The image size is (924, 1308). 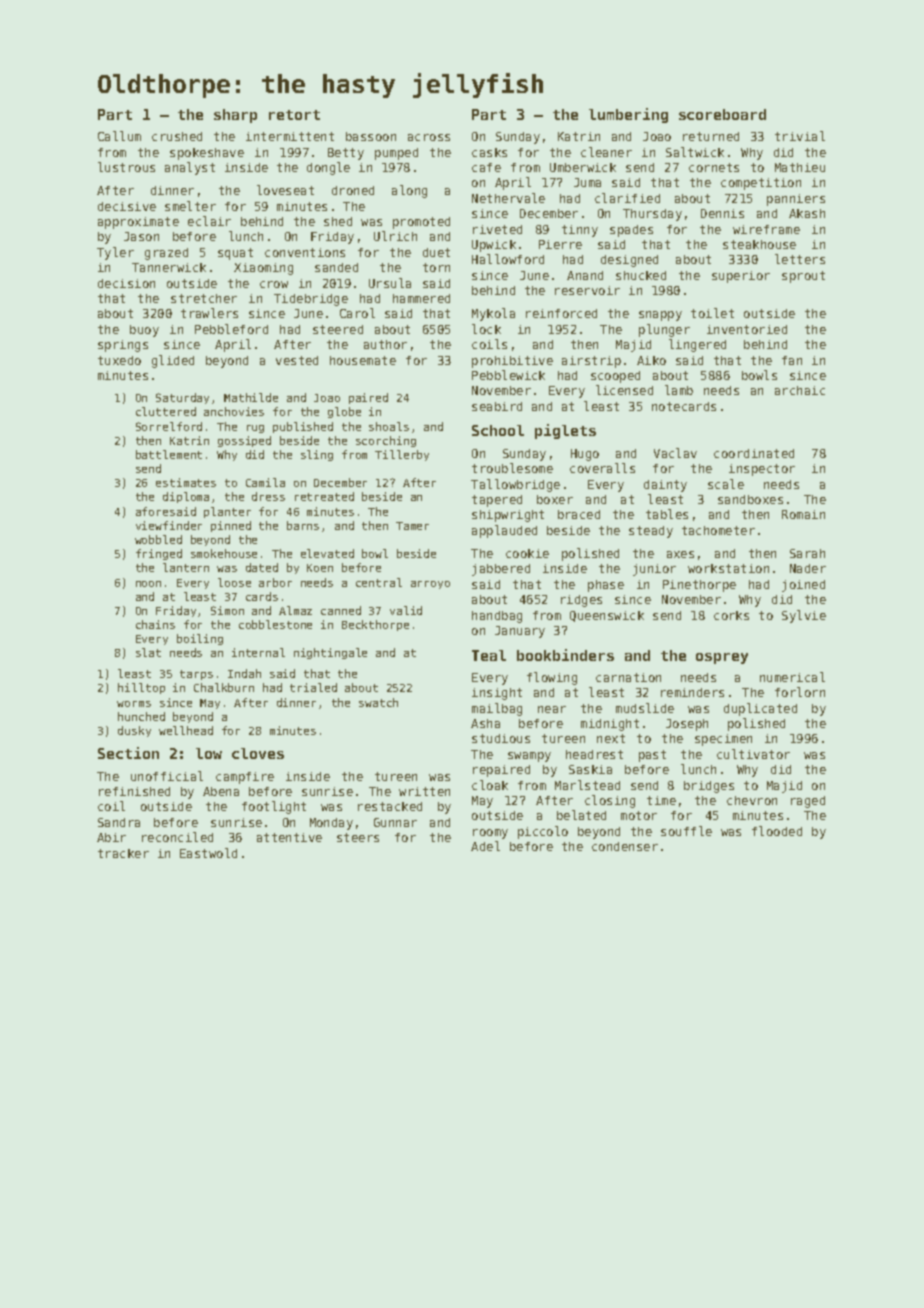 What do you see at coordinates (208, 853) in the screenshot?
I see `Eastwold` at bounding box center [208, 853].
